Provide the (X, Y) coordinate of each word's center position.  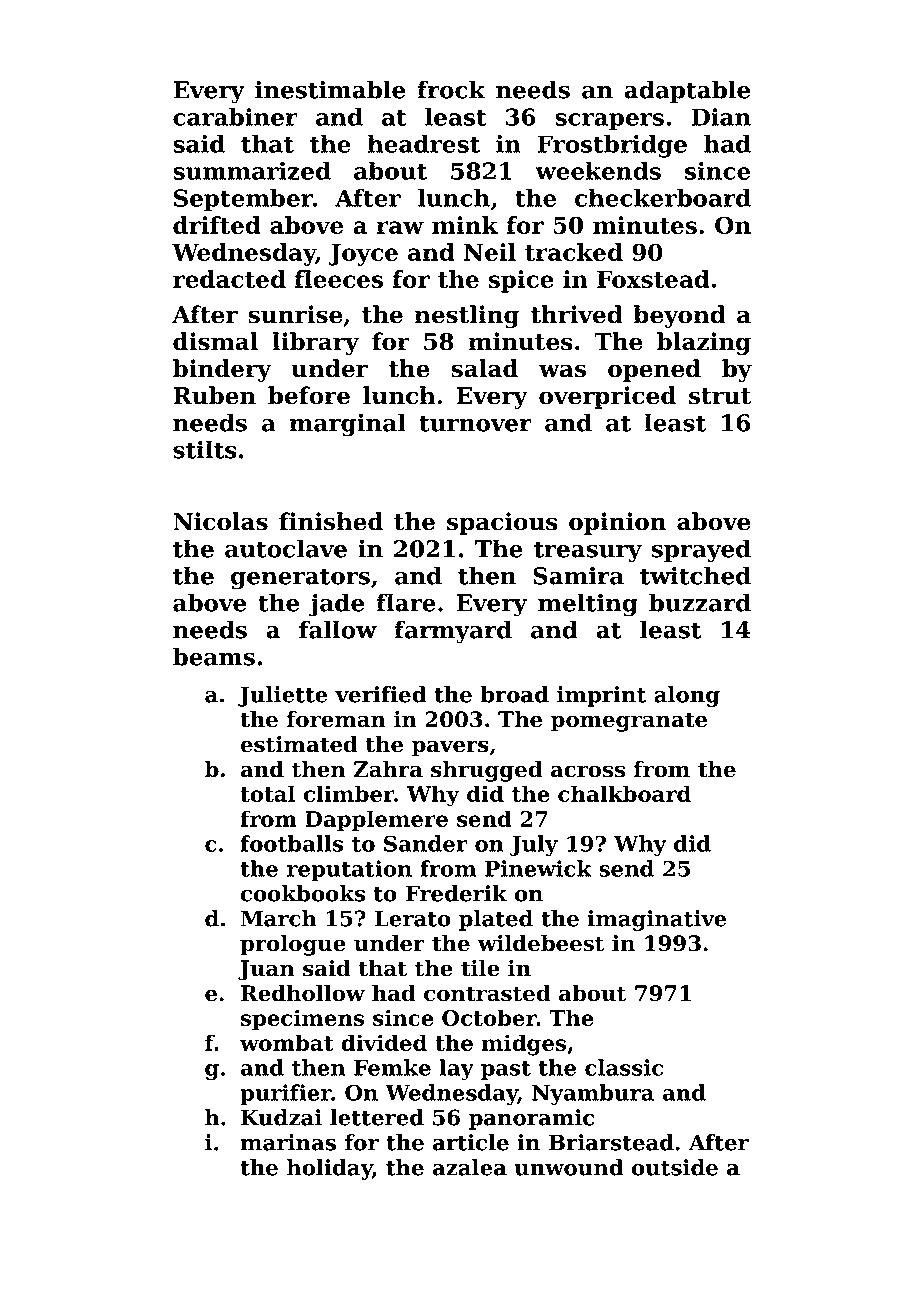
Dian (721, 117)
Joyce (363, 255)
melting (588, 605)
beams (214, 656)
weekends (598, 171)
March (279, 918)
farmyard (453, 632)
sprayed (701, 551)
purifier (286, 1094)
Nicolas (220, 521)
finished (331, 521)
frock (451, 89)
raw (400, 227)
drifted (217, 225)
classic (624, 1067)
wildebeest (541, 943)
